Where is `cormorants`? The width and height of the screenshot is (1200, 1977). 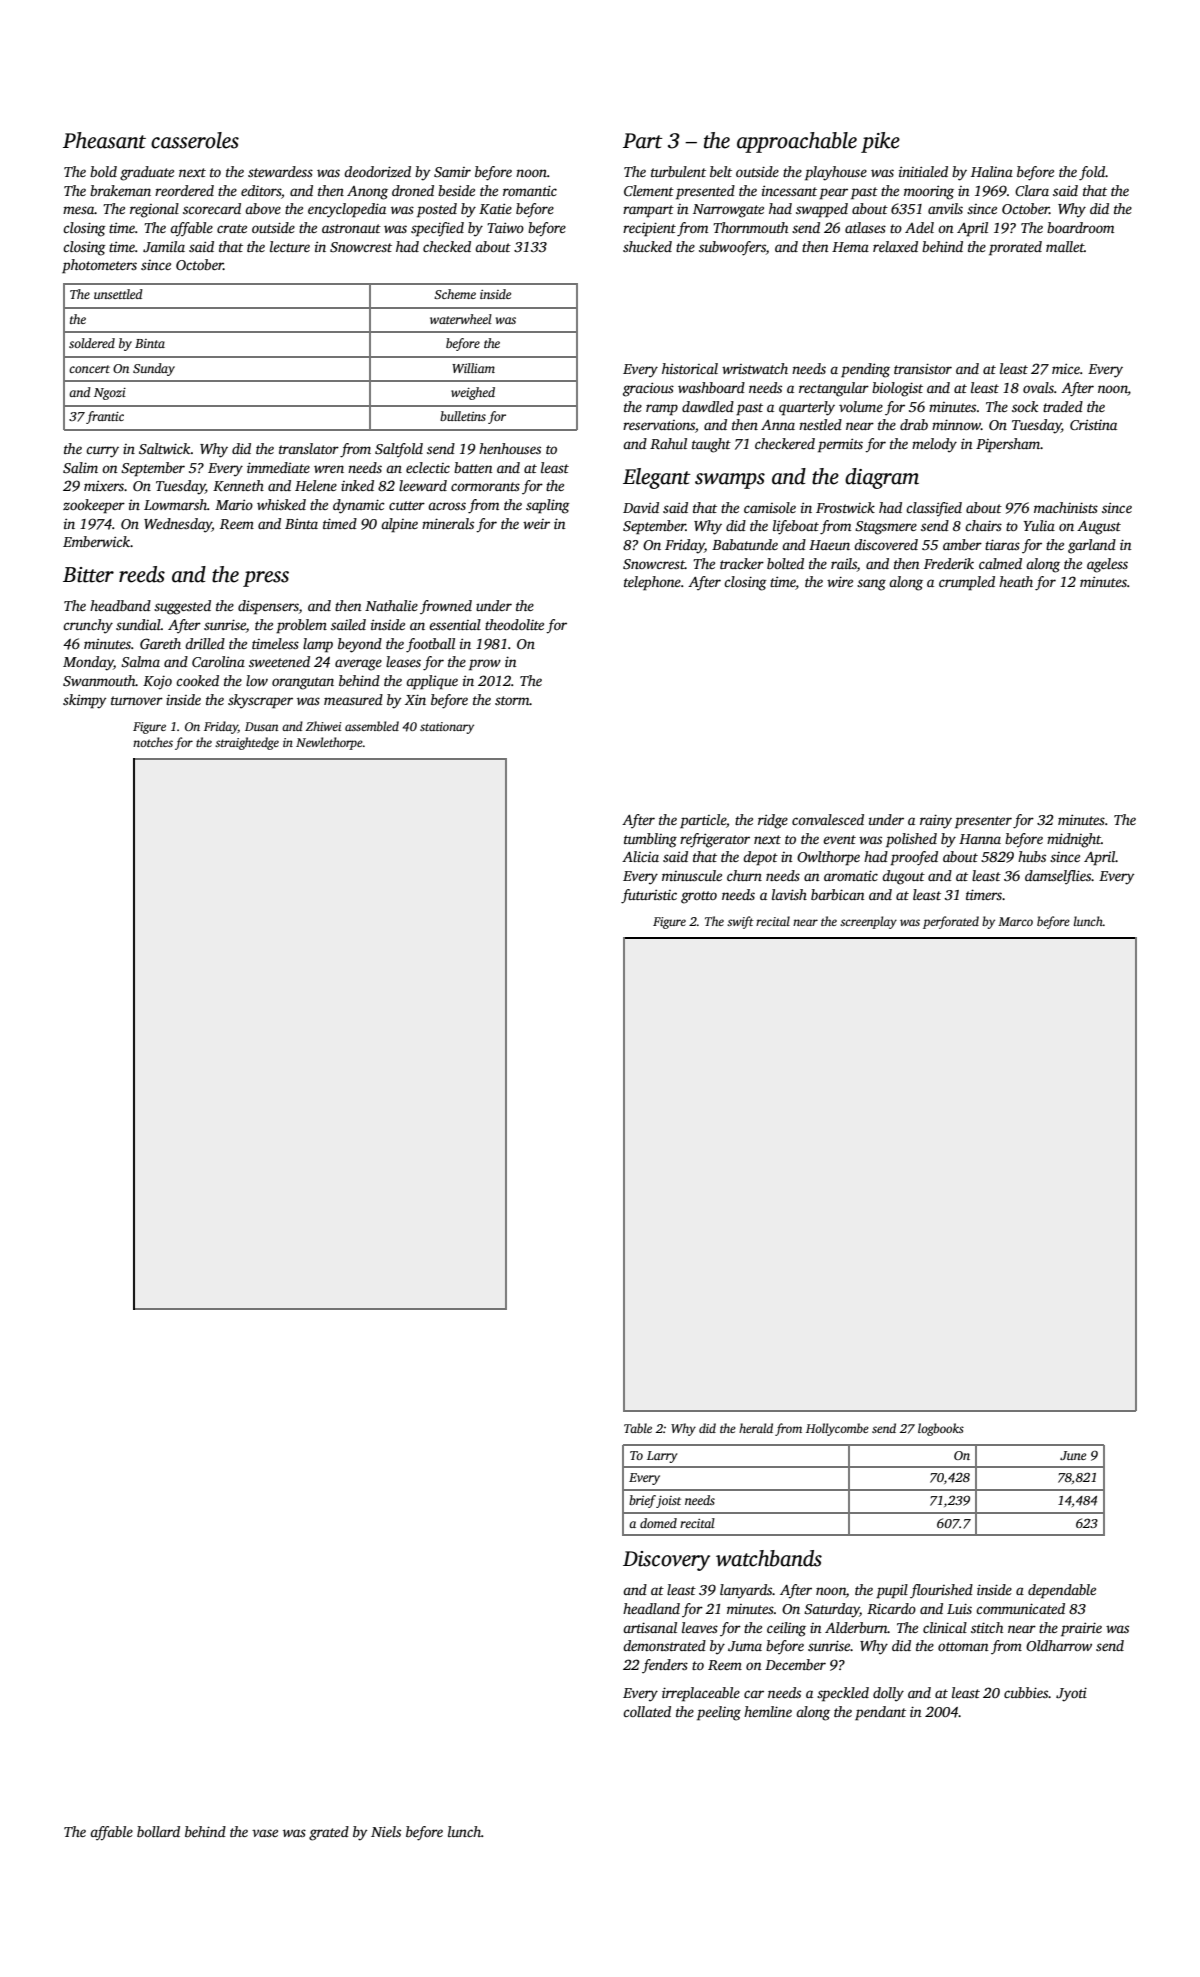 cormorants is located at coordinates (485, 486).
